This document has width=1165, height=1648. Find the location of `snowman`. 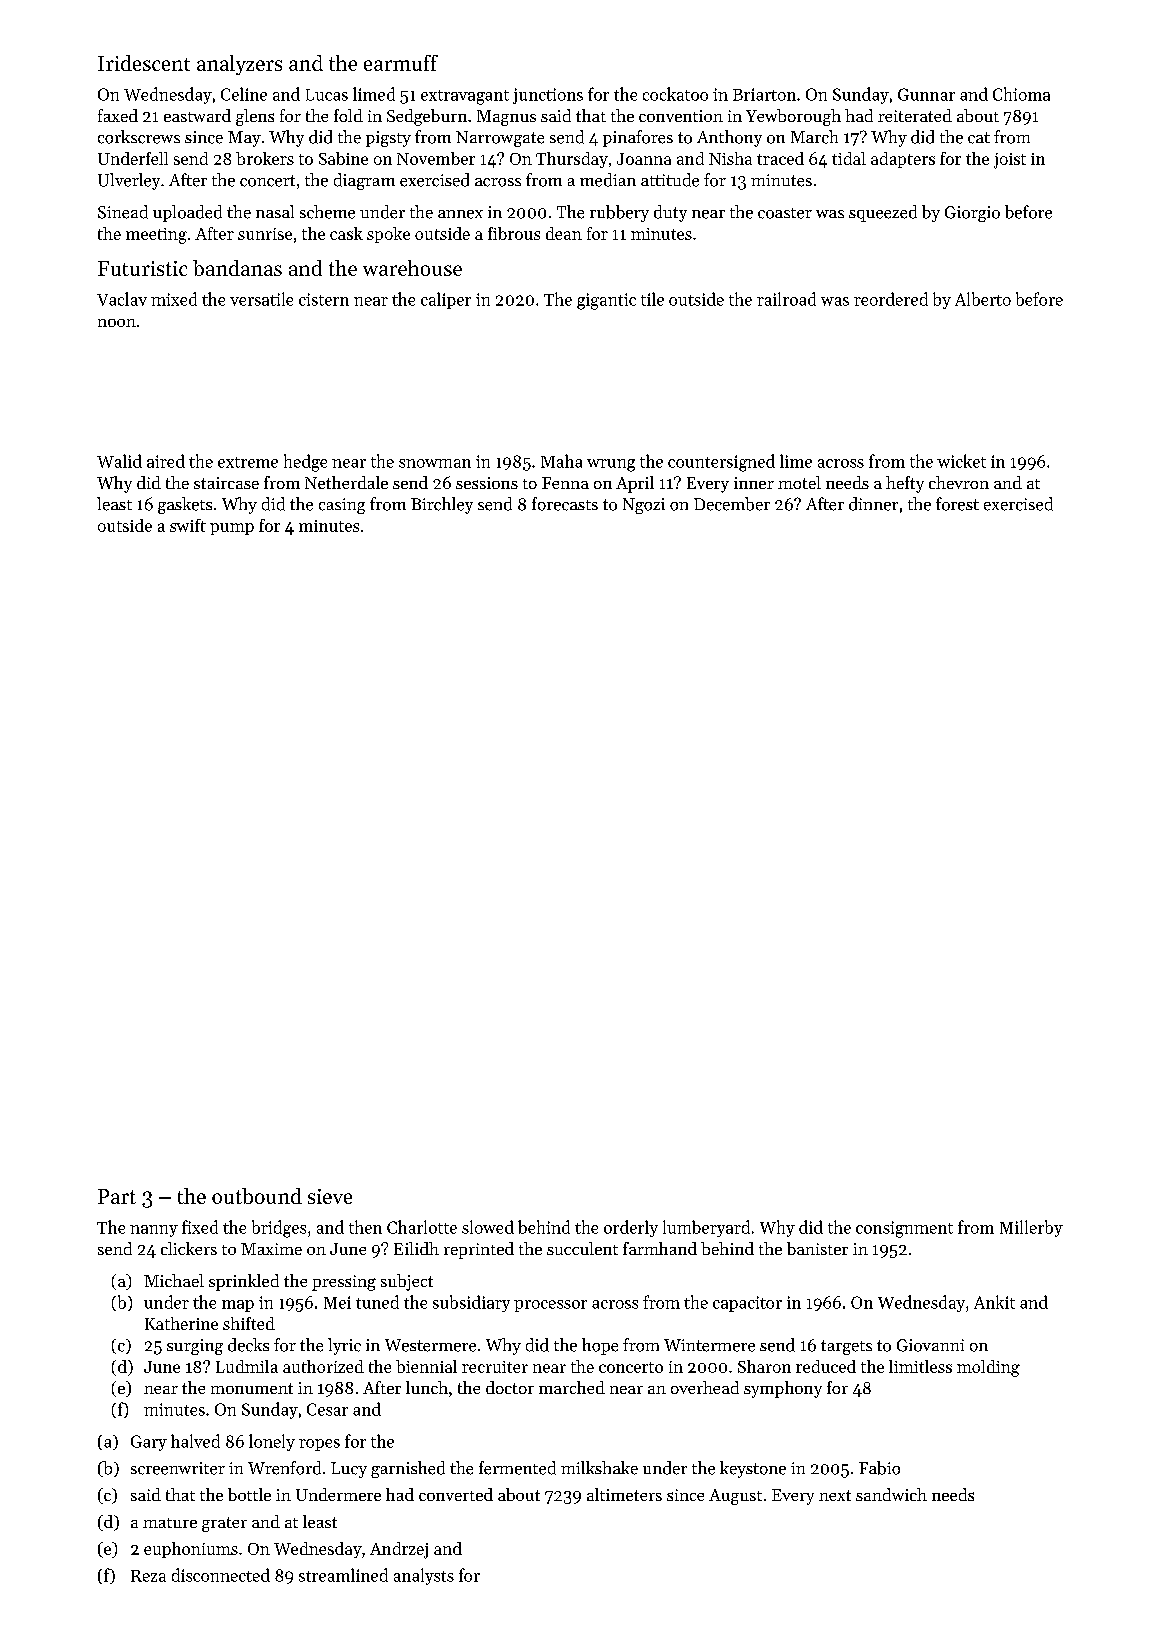

snowman is located at coordinates (435, 463).
